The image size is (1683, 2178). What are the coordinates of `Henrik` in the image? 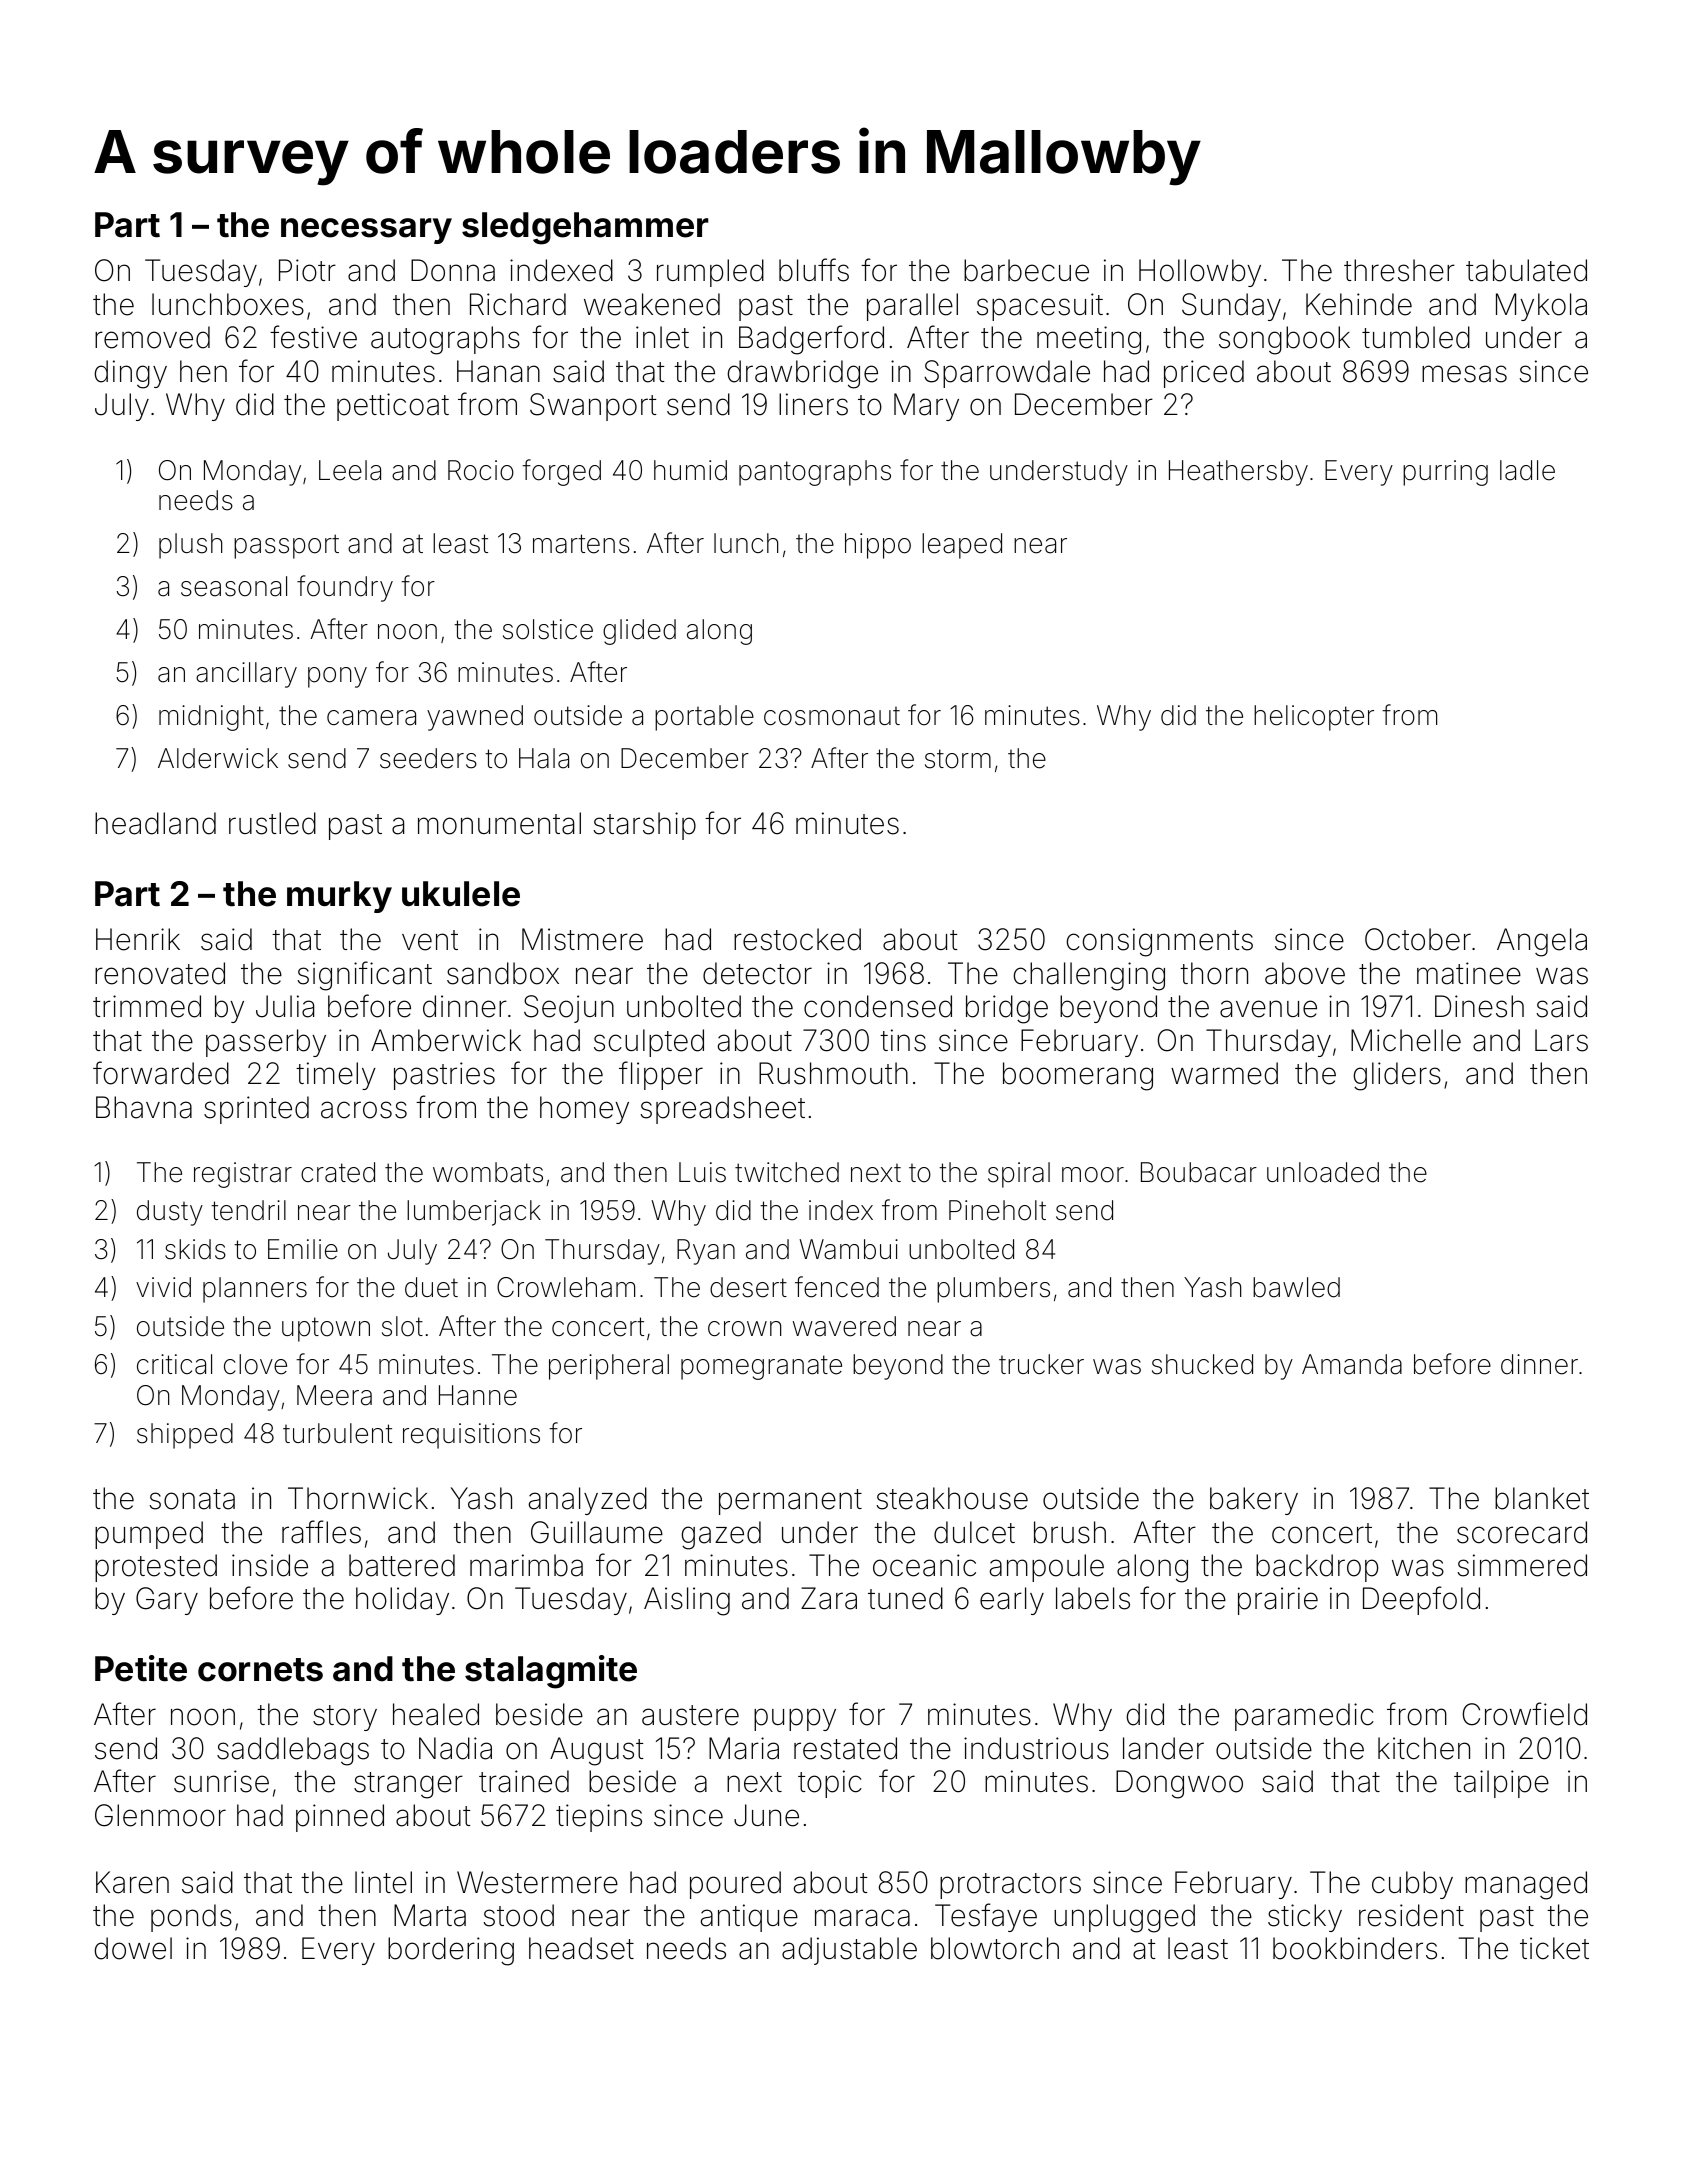 It's located at (138, 939).
